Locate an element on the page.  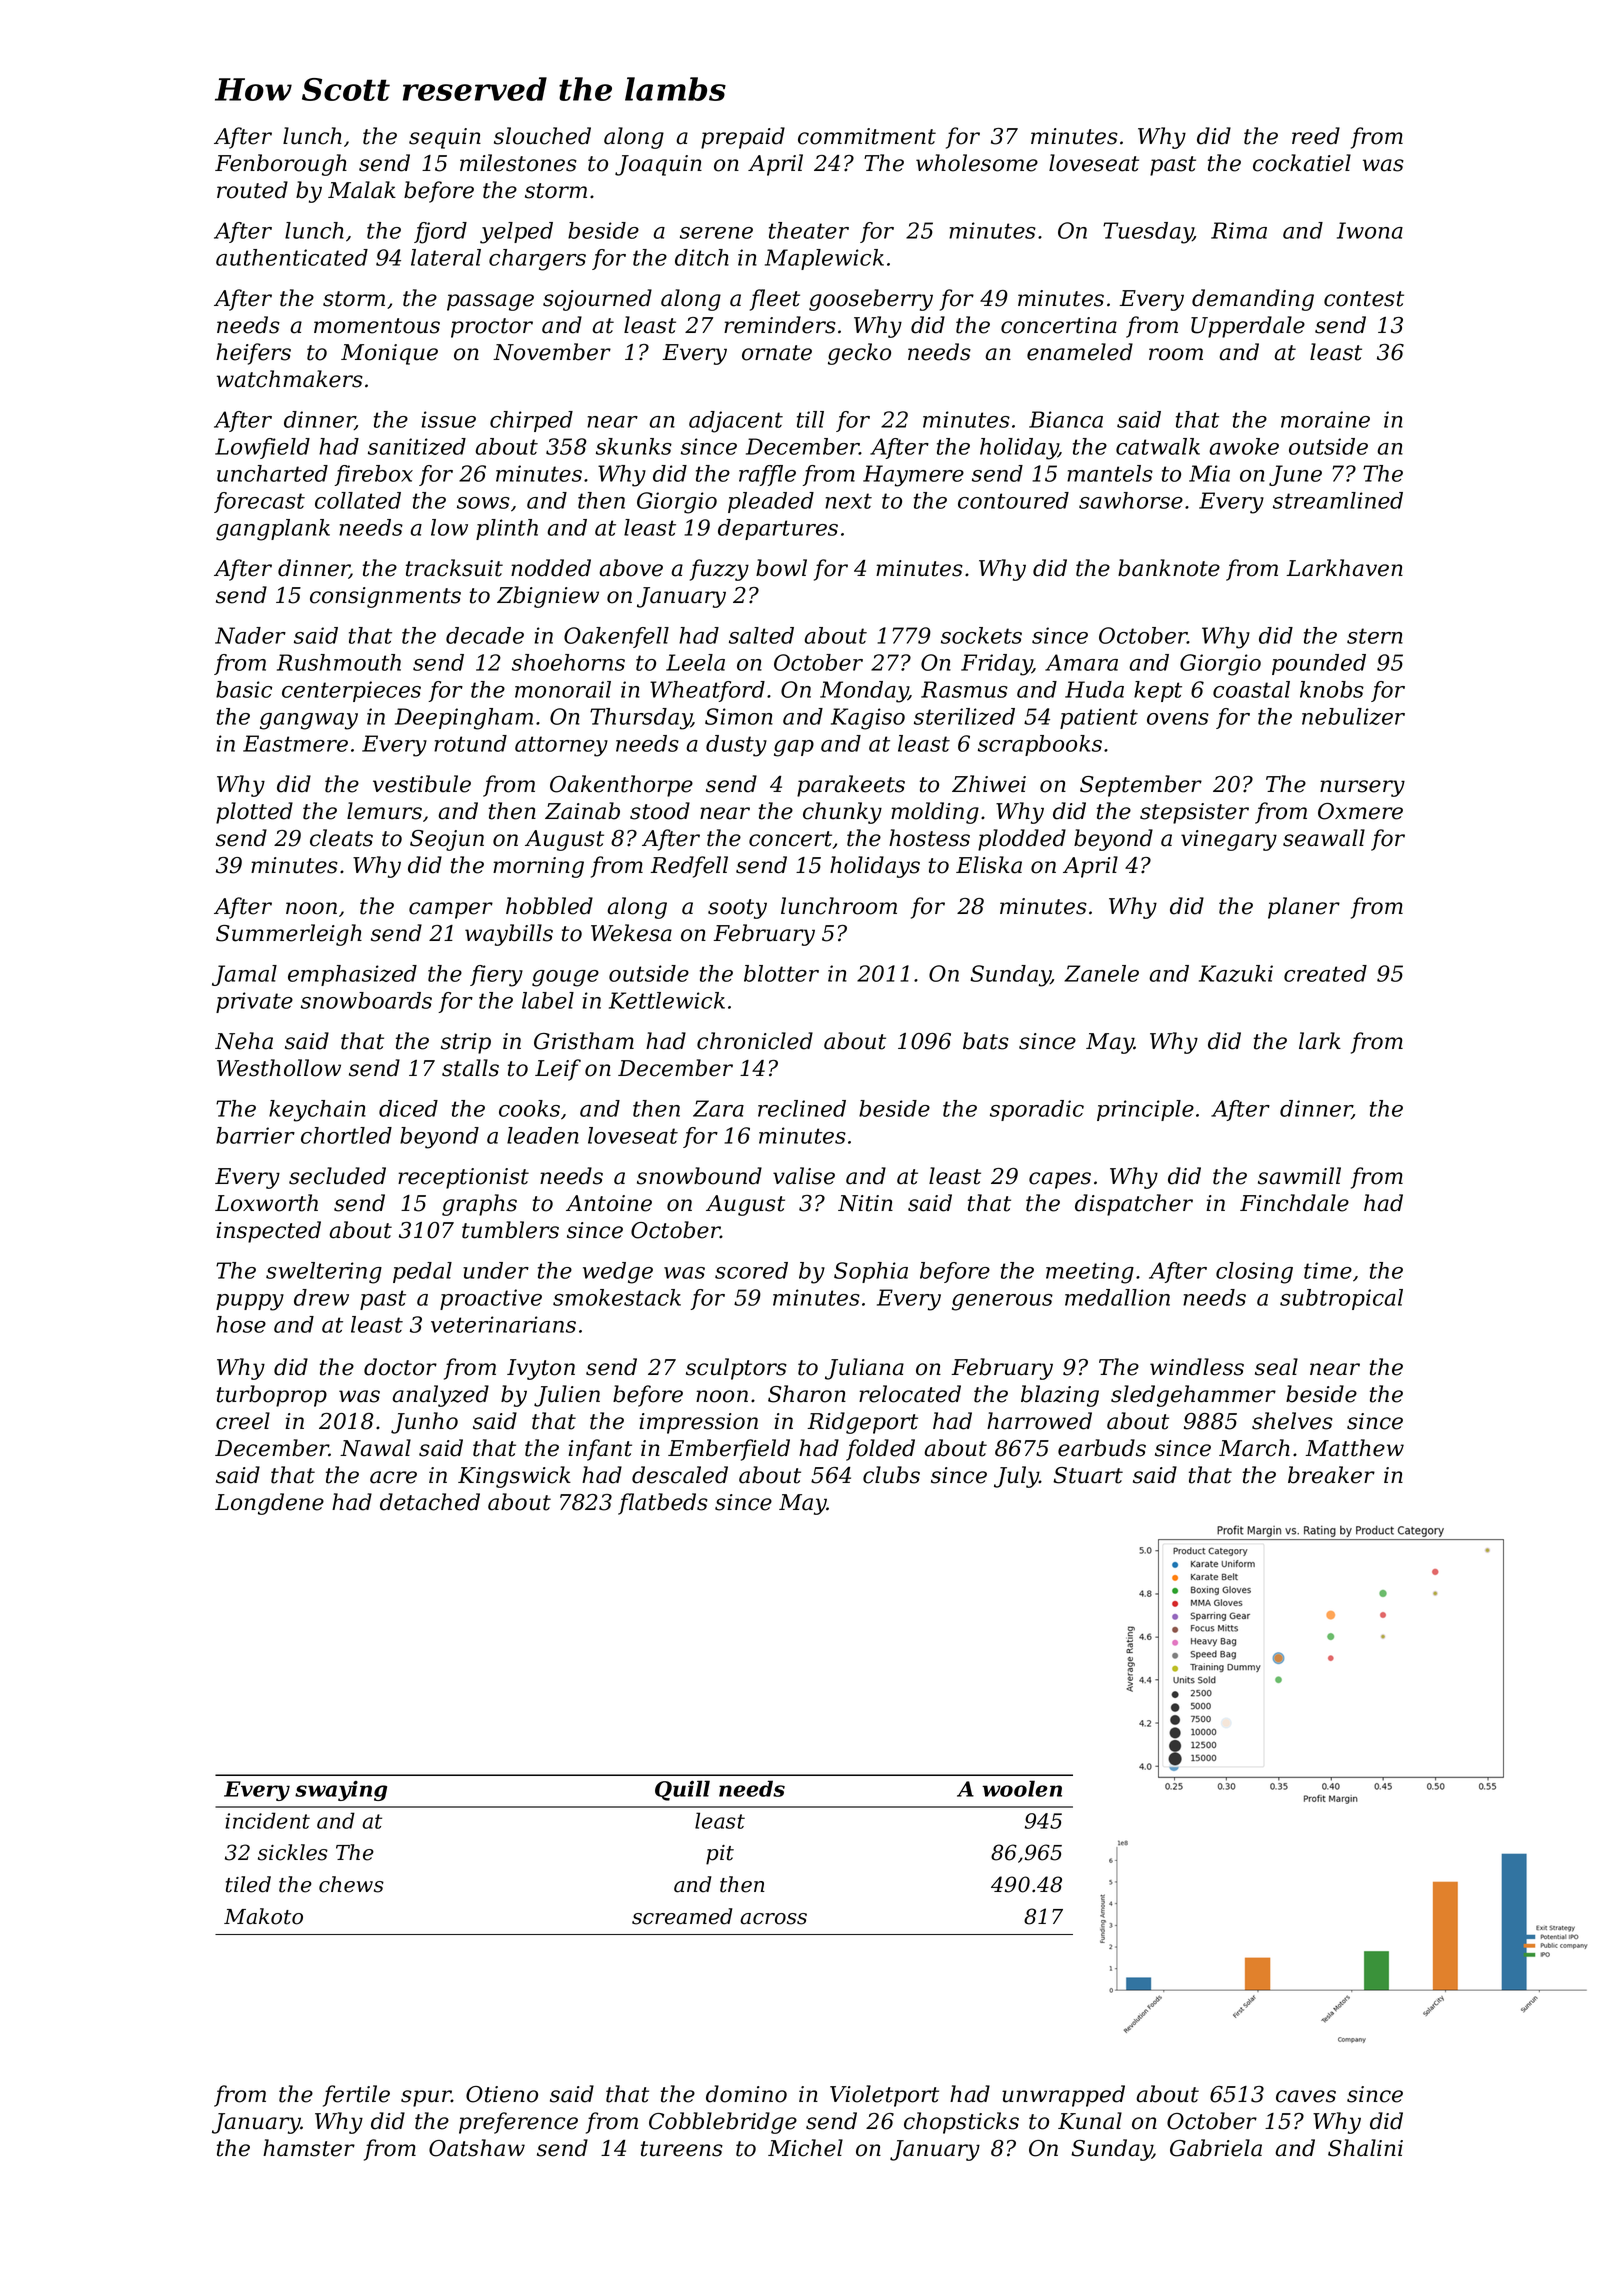
Zara is located at coordinates (718, 1108).
